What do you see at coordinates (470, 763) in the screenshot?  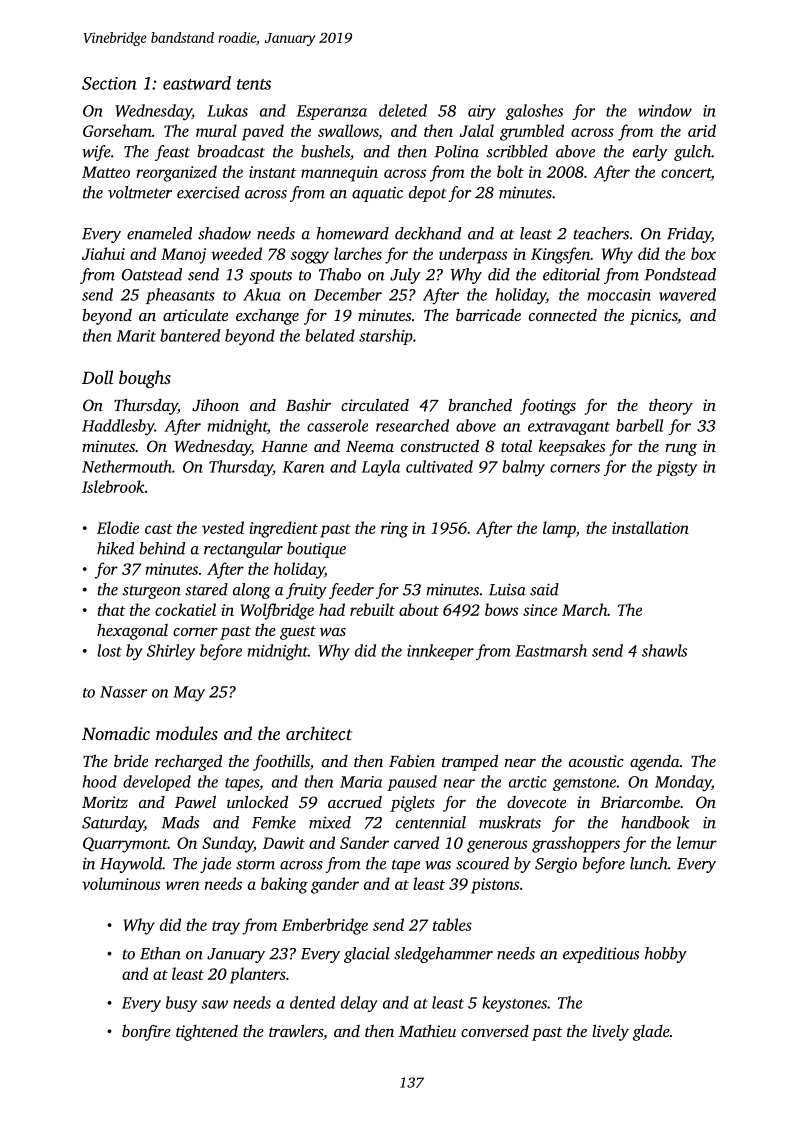 I see `tramped` at bounding box center [470, 763].
